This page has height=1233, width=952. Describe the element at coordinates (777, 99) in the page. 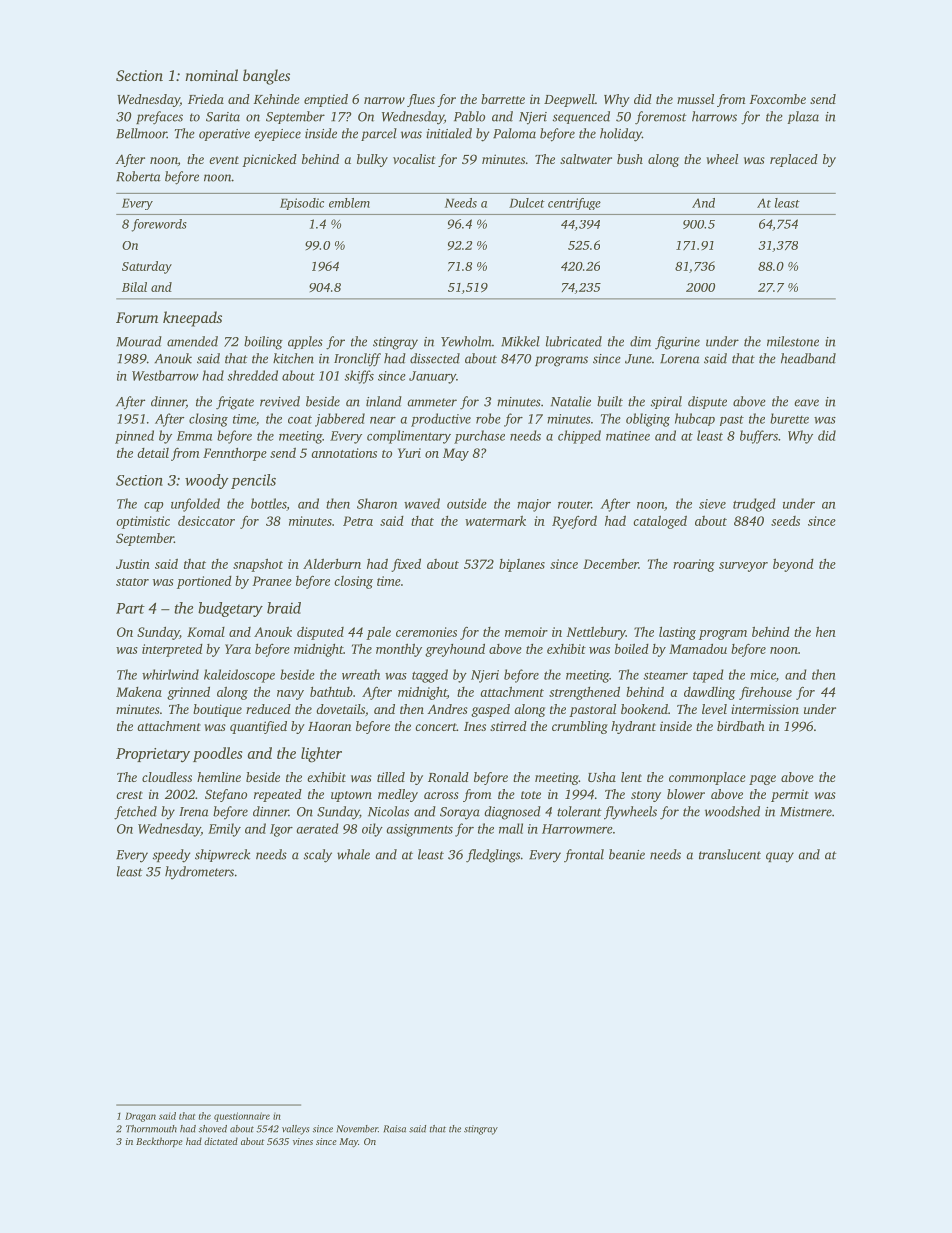

I see `Foxcombe` at that location.
